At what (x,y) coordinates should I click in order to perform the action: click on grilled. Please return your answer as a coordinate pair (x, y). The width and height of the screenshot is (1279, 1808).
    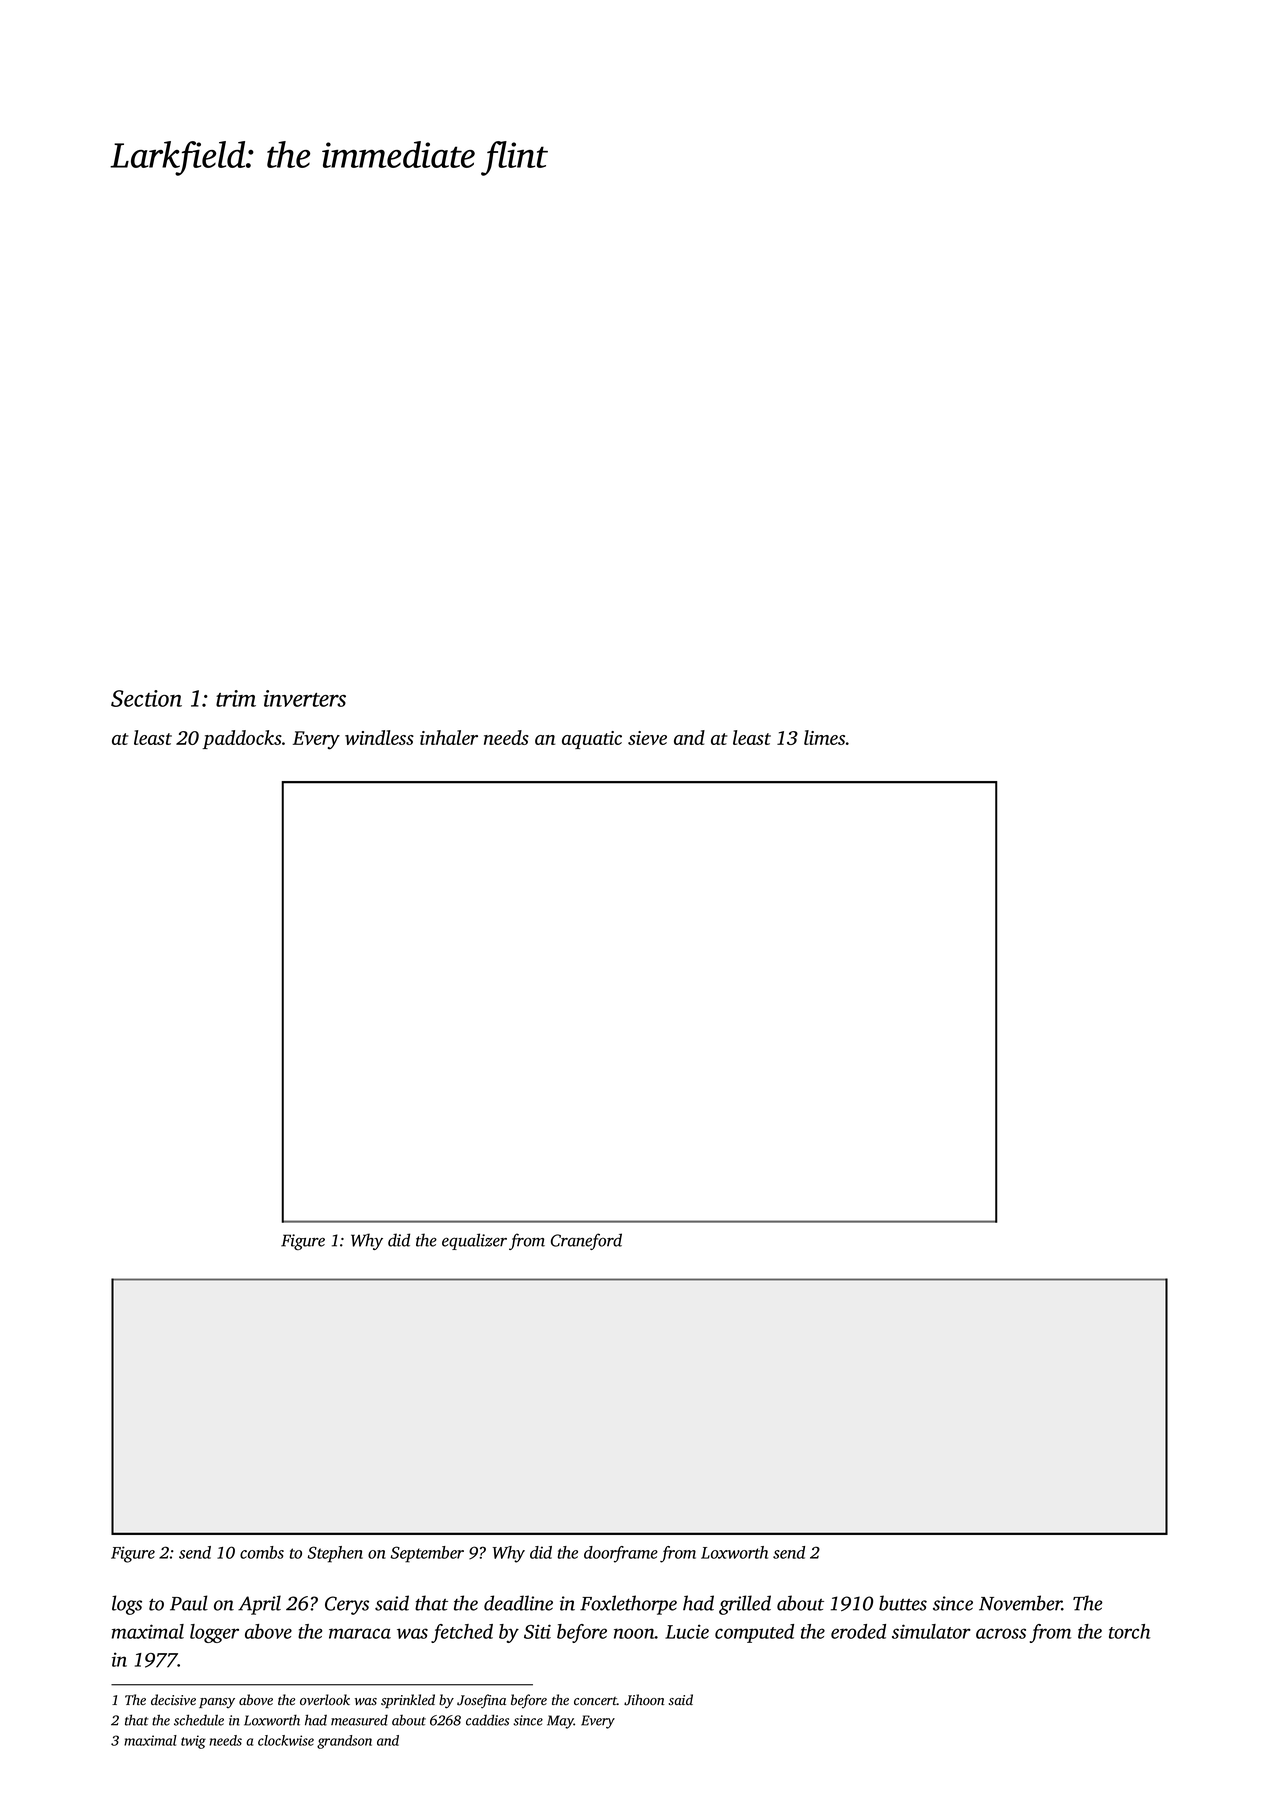
    Looking at the image, I should click on (745, 1605).
